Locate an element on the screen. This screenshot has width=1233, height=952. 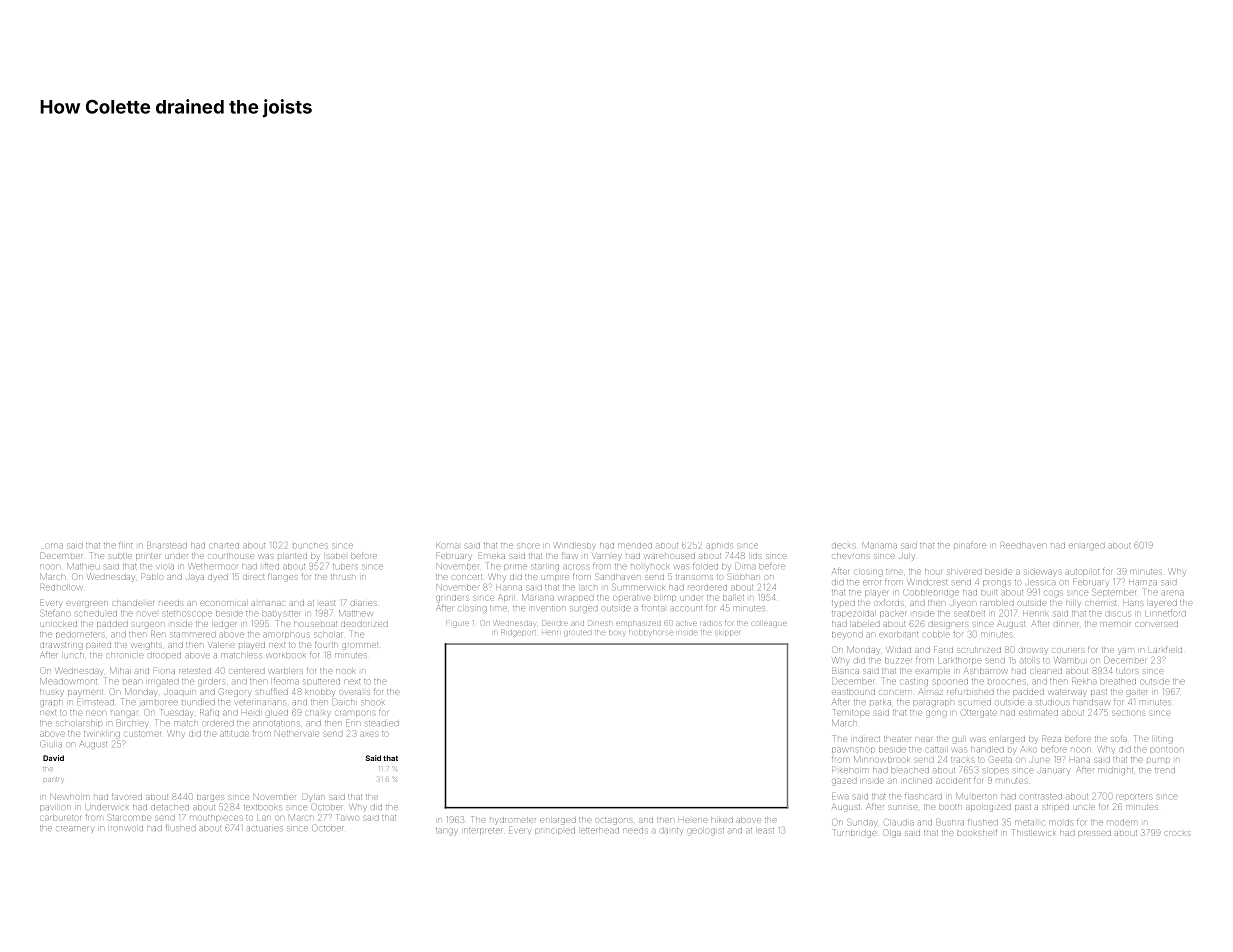
twinkling is located at coordinates (102, 734).
